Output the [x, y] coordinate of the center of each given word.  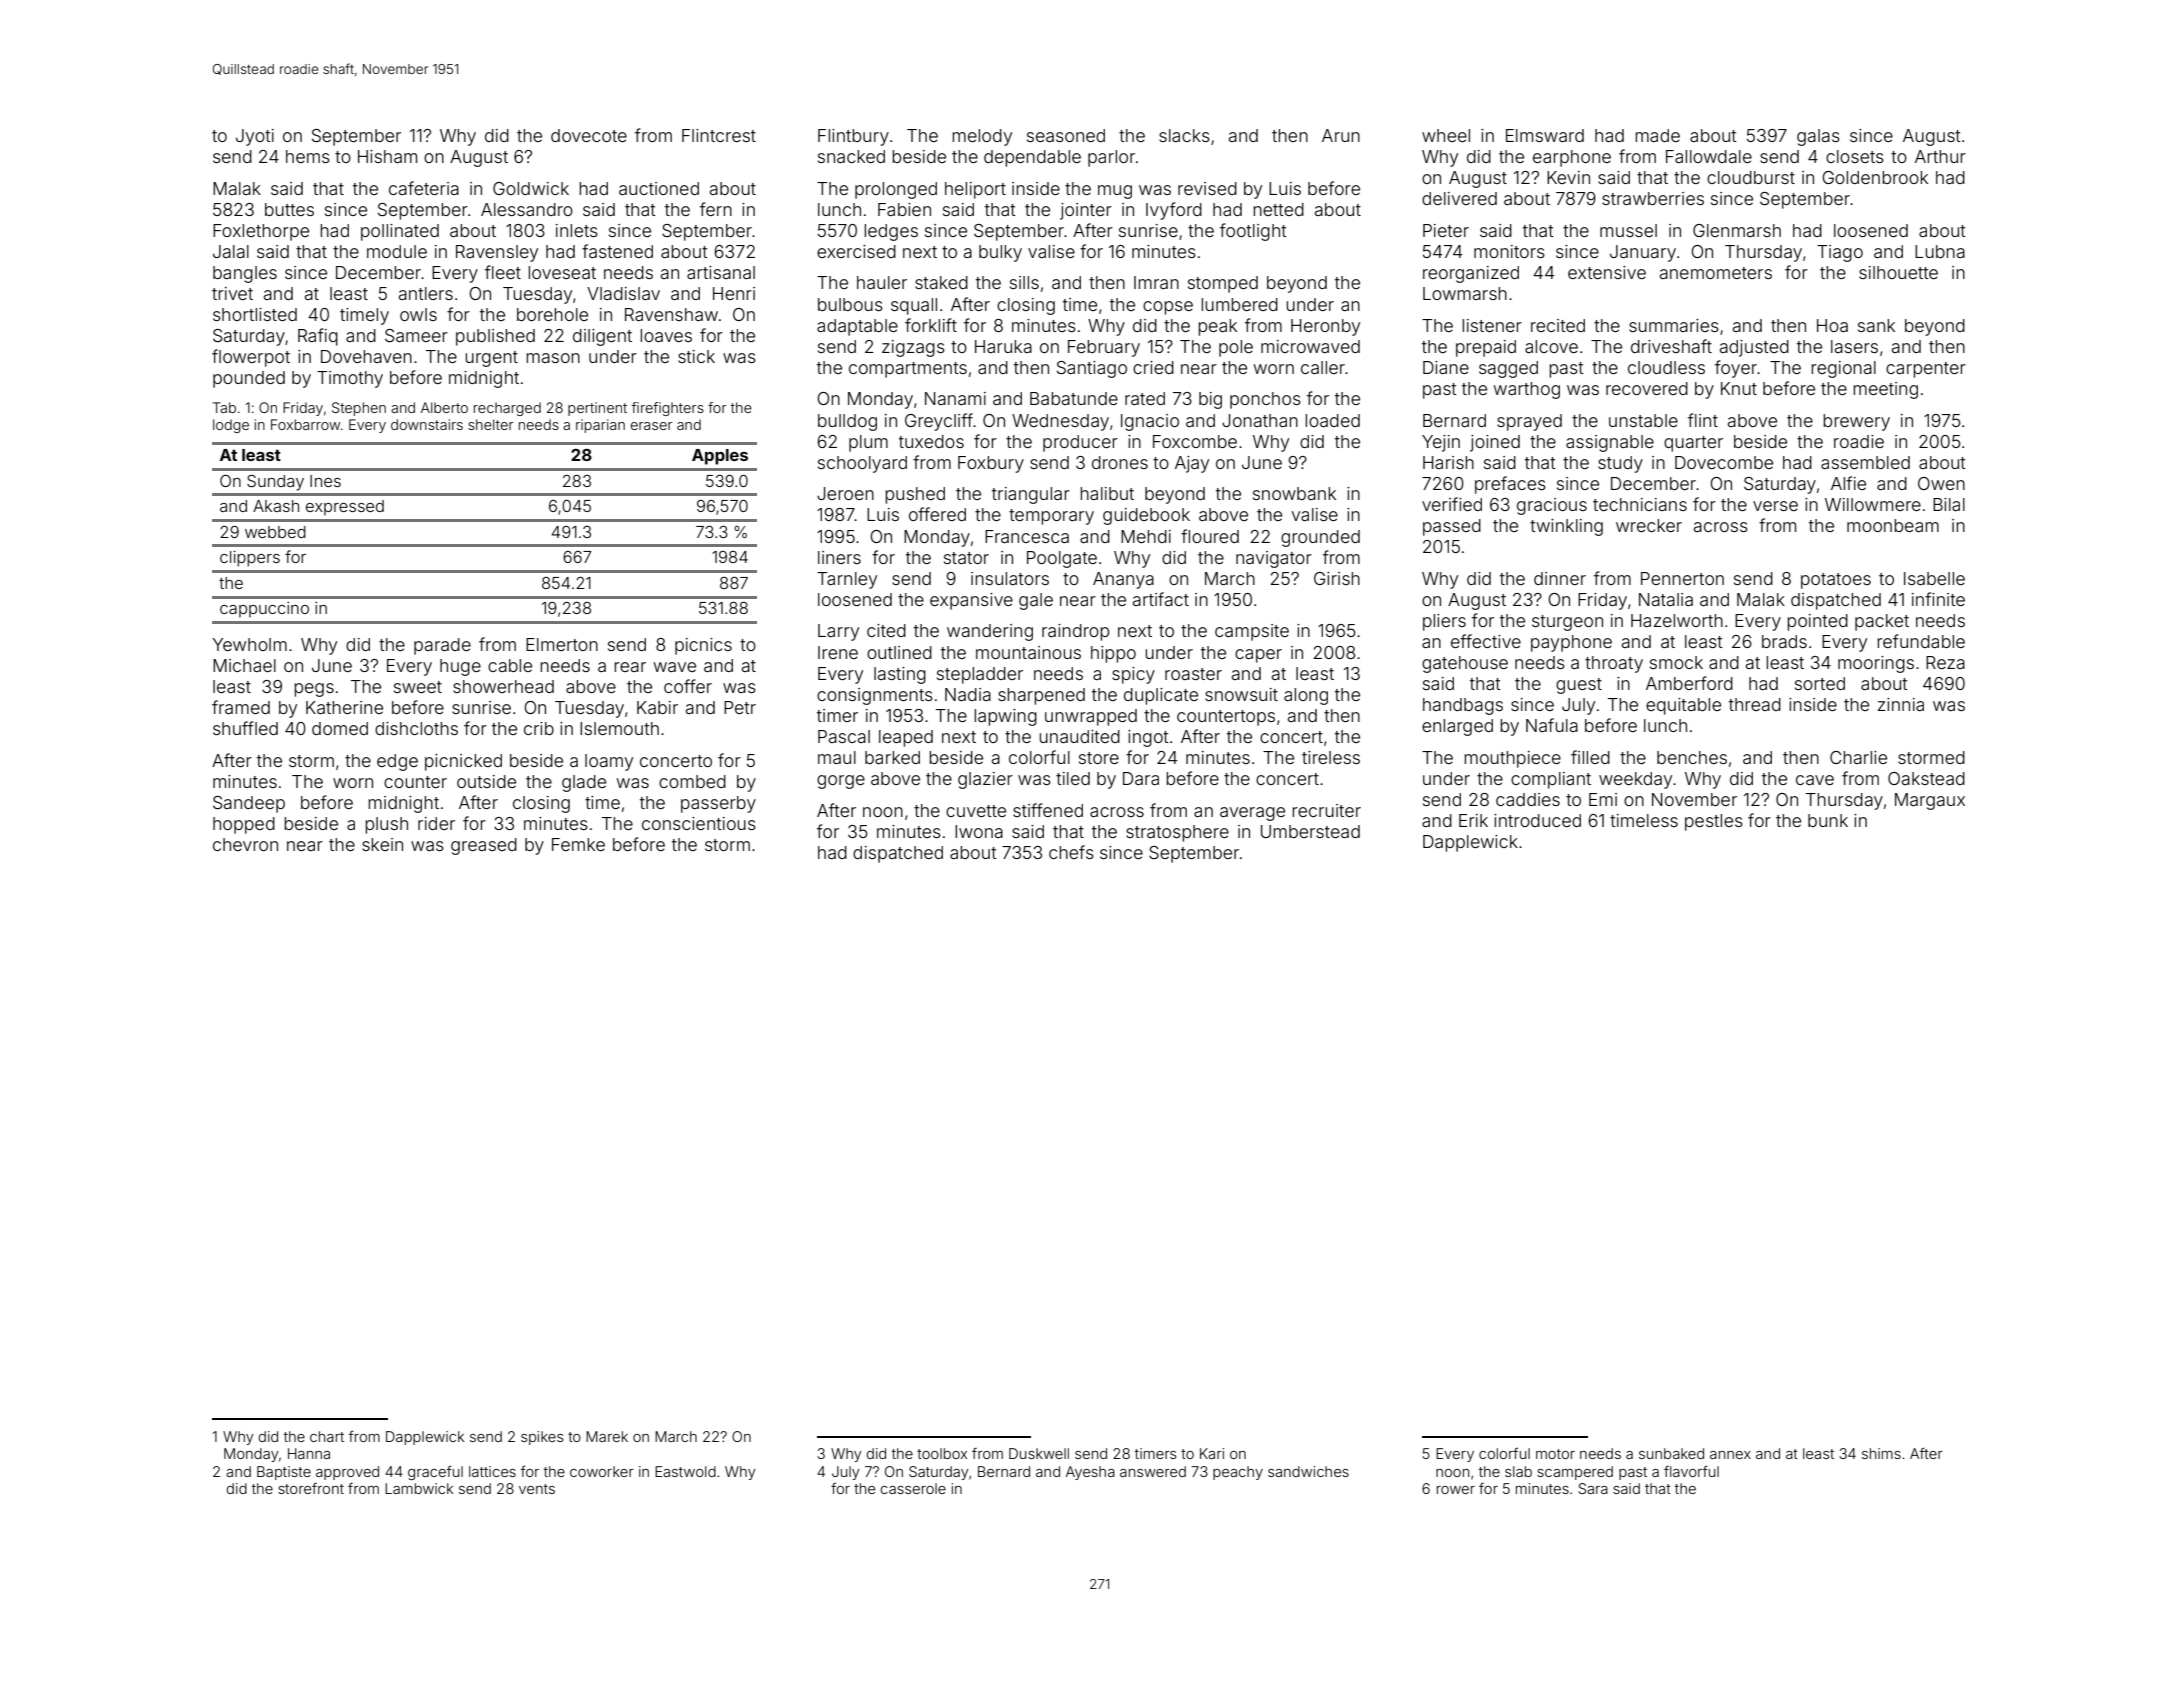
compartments [908, 370]
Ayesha [1090, 1473]
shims [1881, 1453]
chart [327, 1436]
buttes [289, 209]
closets [1855, 156]
